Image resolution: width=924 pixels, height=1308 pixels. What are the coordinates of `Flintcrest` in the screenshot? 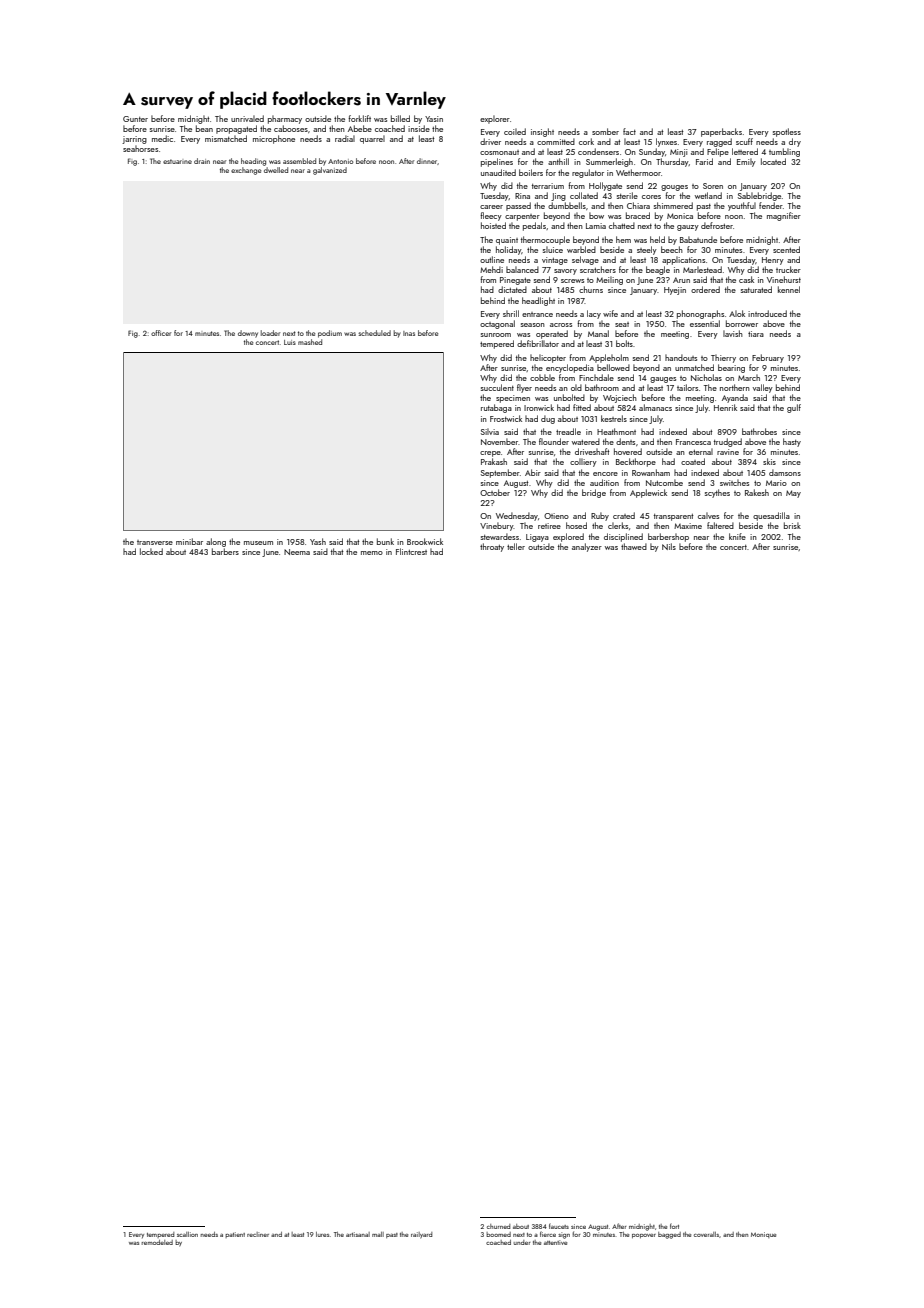 It's located at (411, 551).
